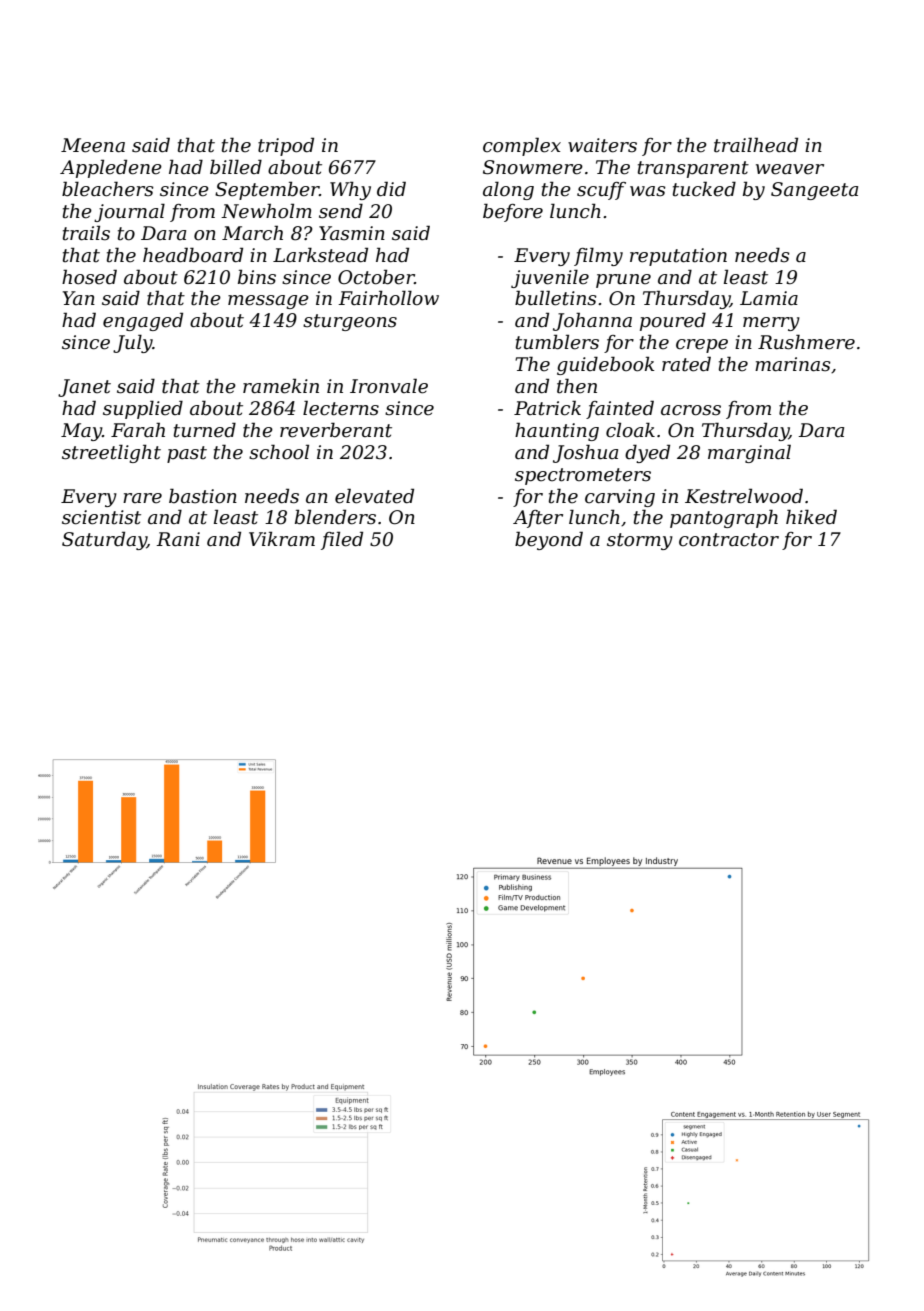 This document has width=924, height=1311. What do you see at coordinates (268, 302) in the document?
I see `message` at bounding box center [268, 302].
